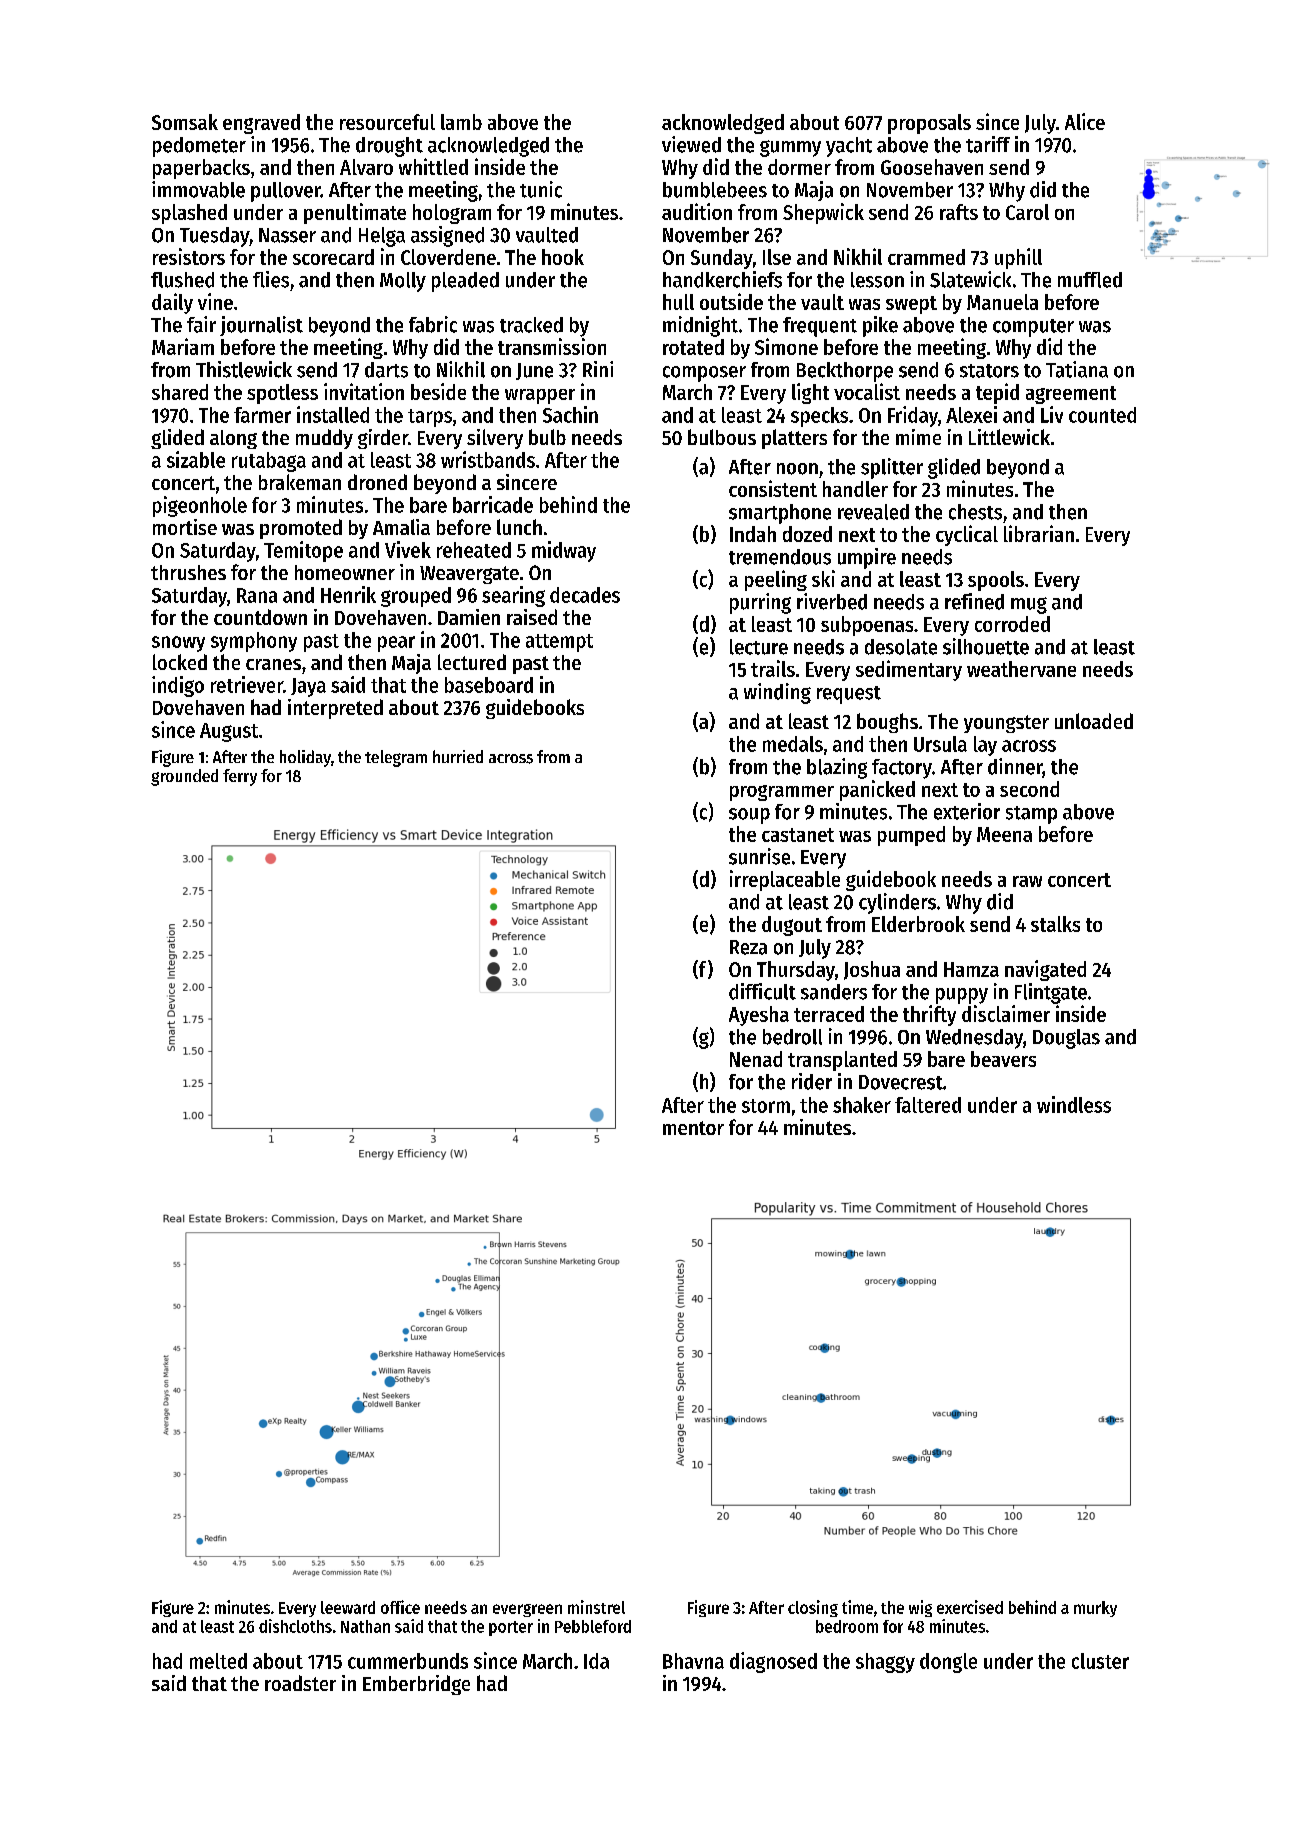 Image resolution: width=1294 pixels, height=1830 pixels. What do you see at coordinates (1095, 1609) in the screenshot?
I see `murky` at bounding box center [1095, 1609].
